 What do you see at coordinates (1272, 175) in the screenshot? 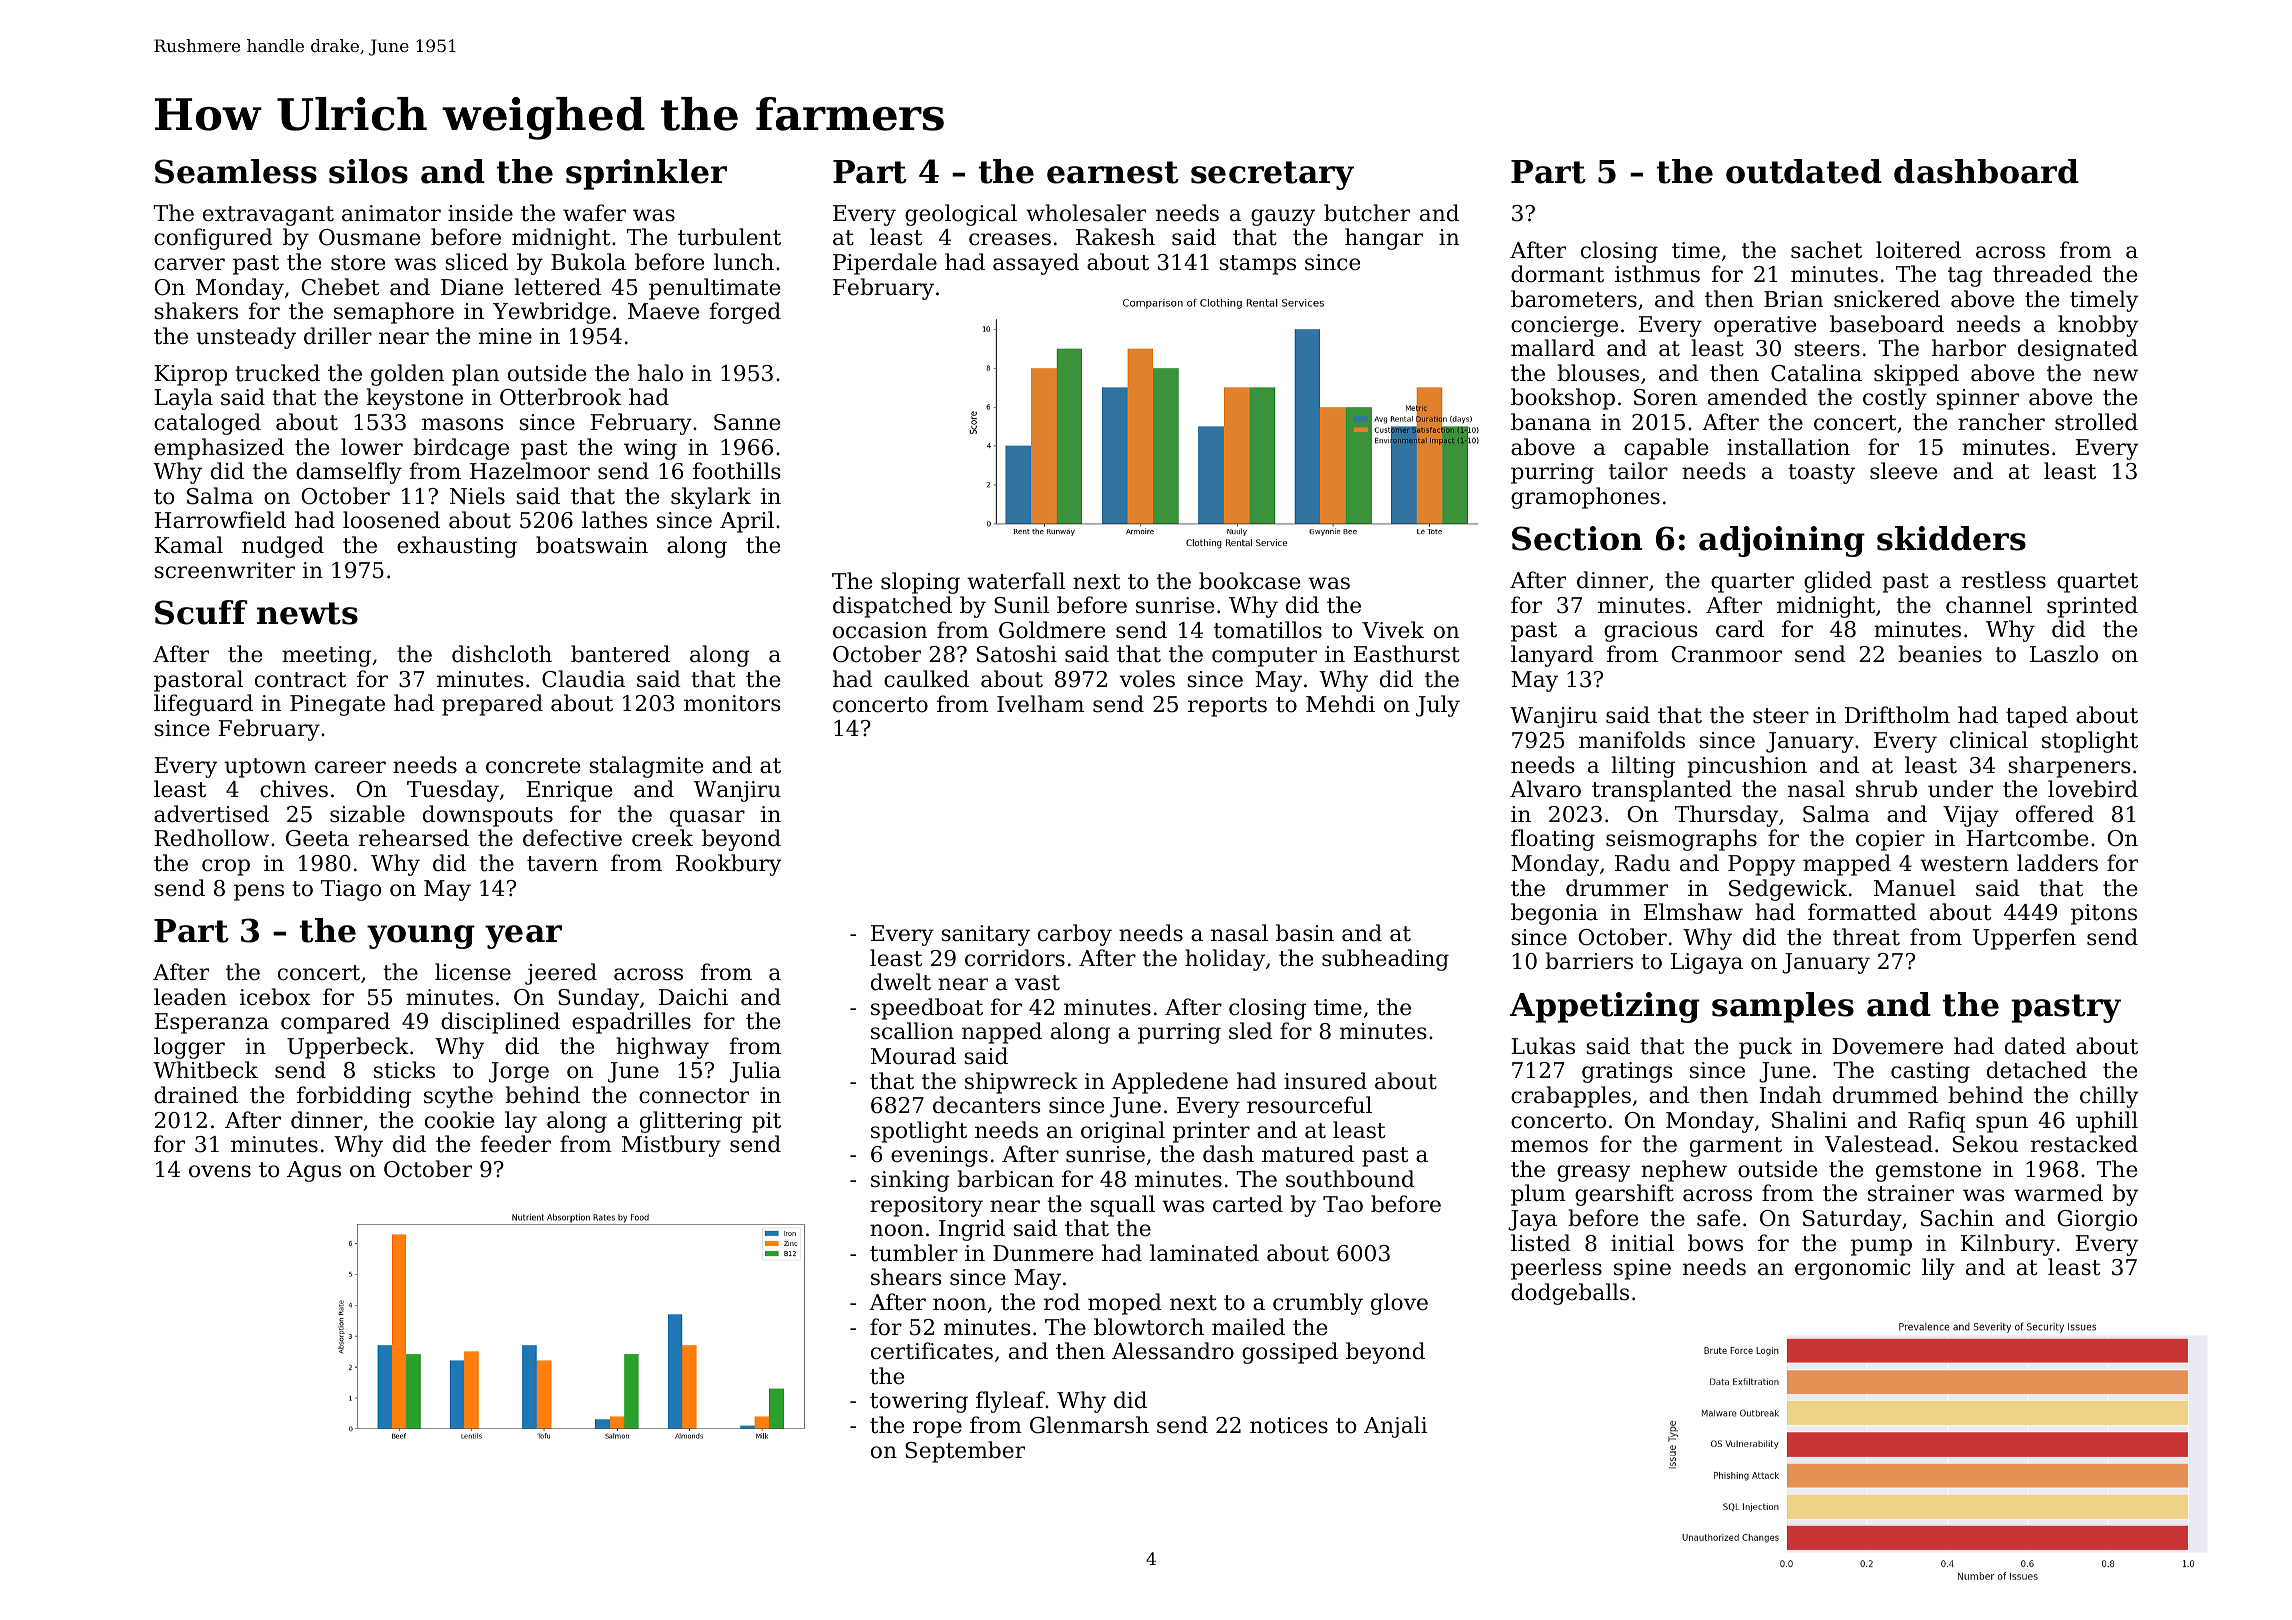
I see `secretary` at bounding box center [1272, 175].
